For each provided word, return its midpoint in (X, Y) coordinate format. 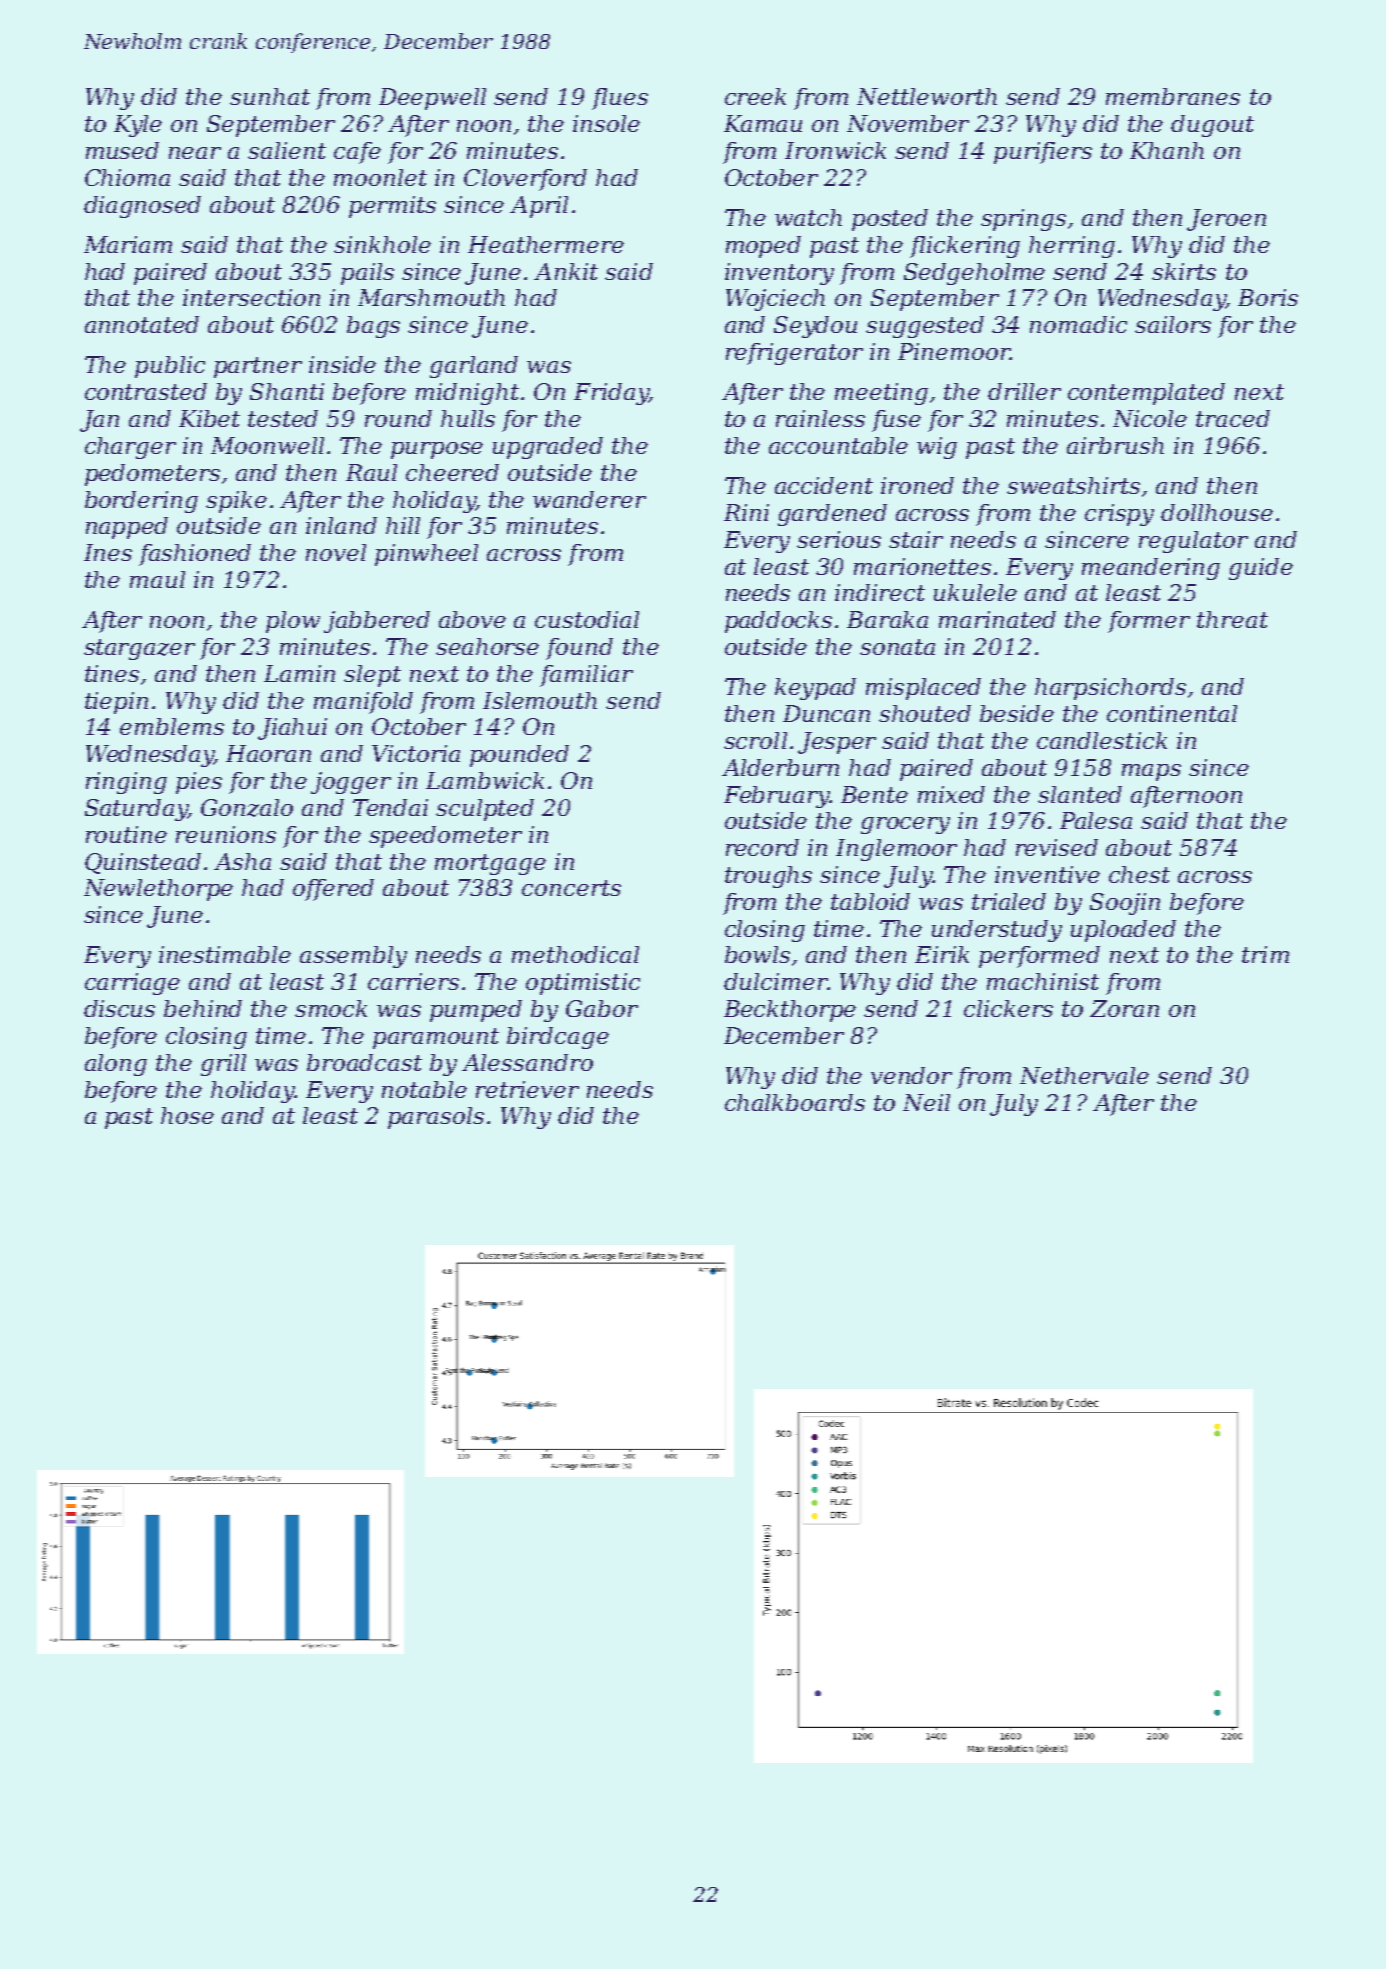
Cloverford (525, 180)
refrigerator (794, 354)
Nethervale (1084, 1075)
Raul (371, 472)
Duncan (826, 713)
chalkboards (795, 1102)
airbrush (1115, 445)
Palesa (1096, 820)
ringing (126, 783)
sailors (1173, 324)
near (195, 153)
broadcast (364, 1062)
